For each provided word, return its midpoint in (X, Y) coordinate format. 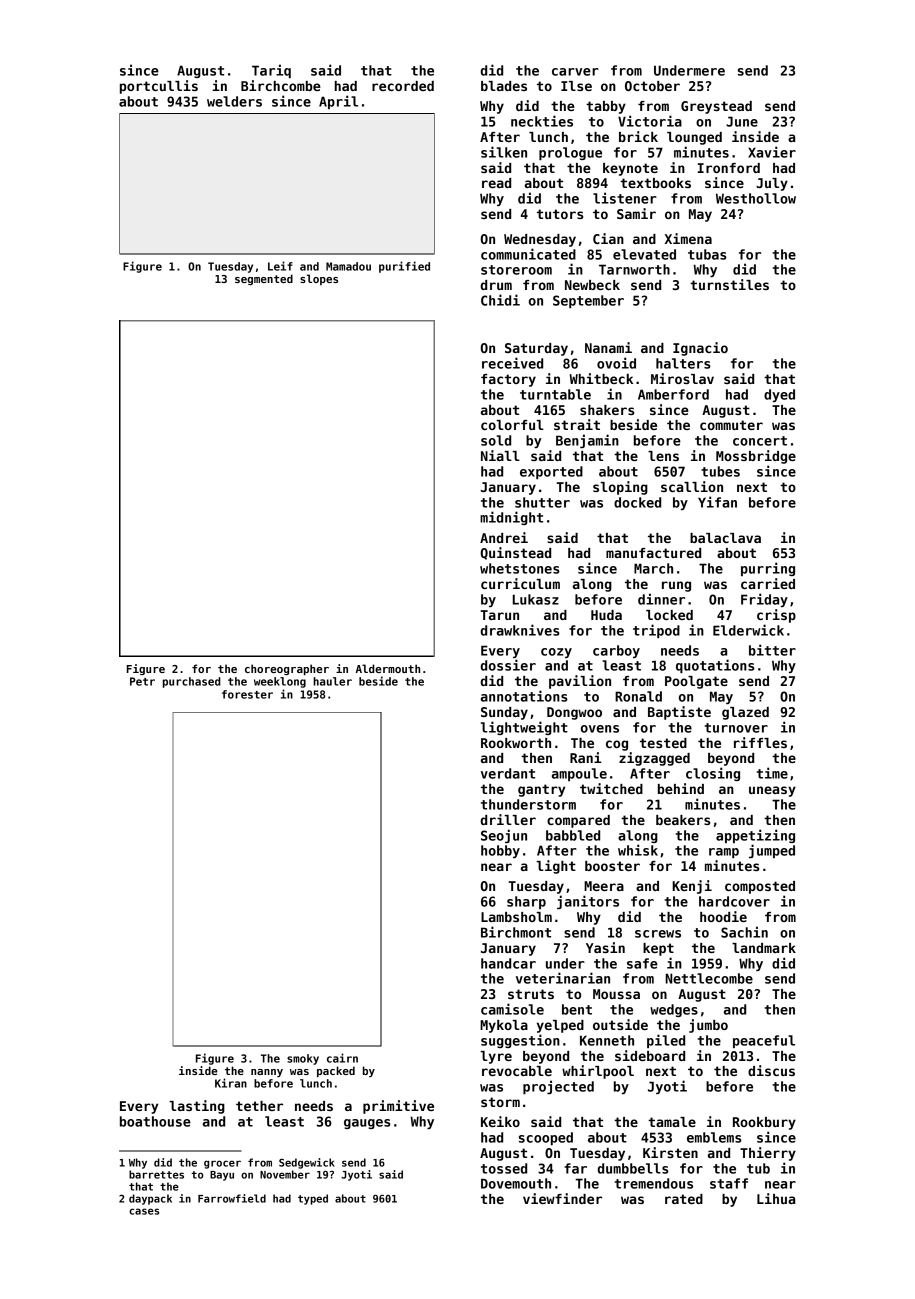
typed (313, 1199)
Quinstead (516, 553)
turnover (736, 728)
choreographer (287, 669)
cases (144, 1211)
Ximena (688, 238)
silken (504, 152)
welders (234, 101)
